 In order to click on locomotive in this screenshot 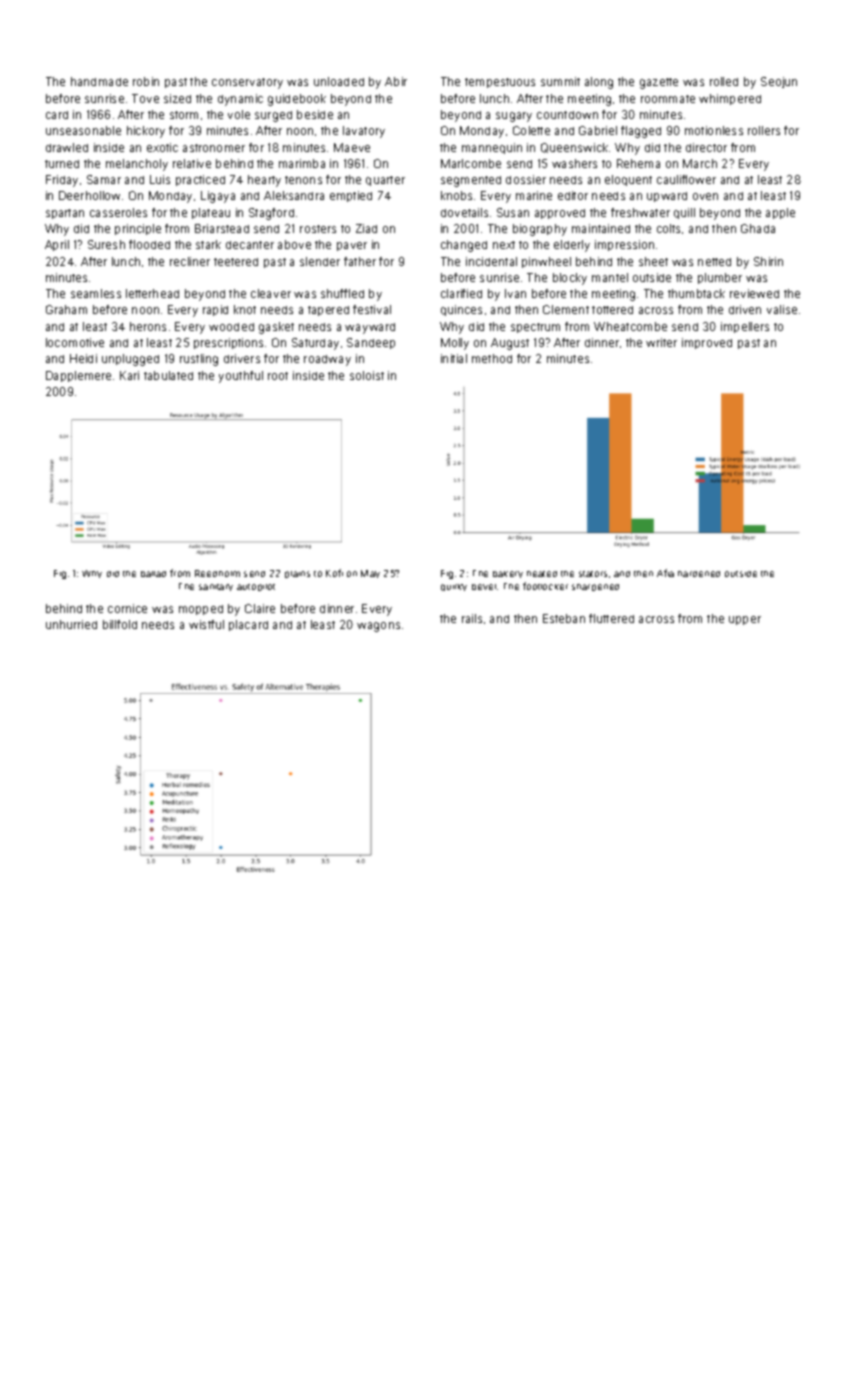, I will do `click(75, 342)`.
